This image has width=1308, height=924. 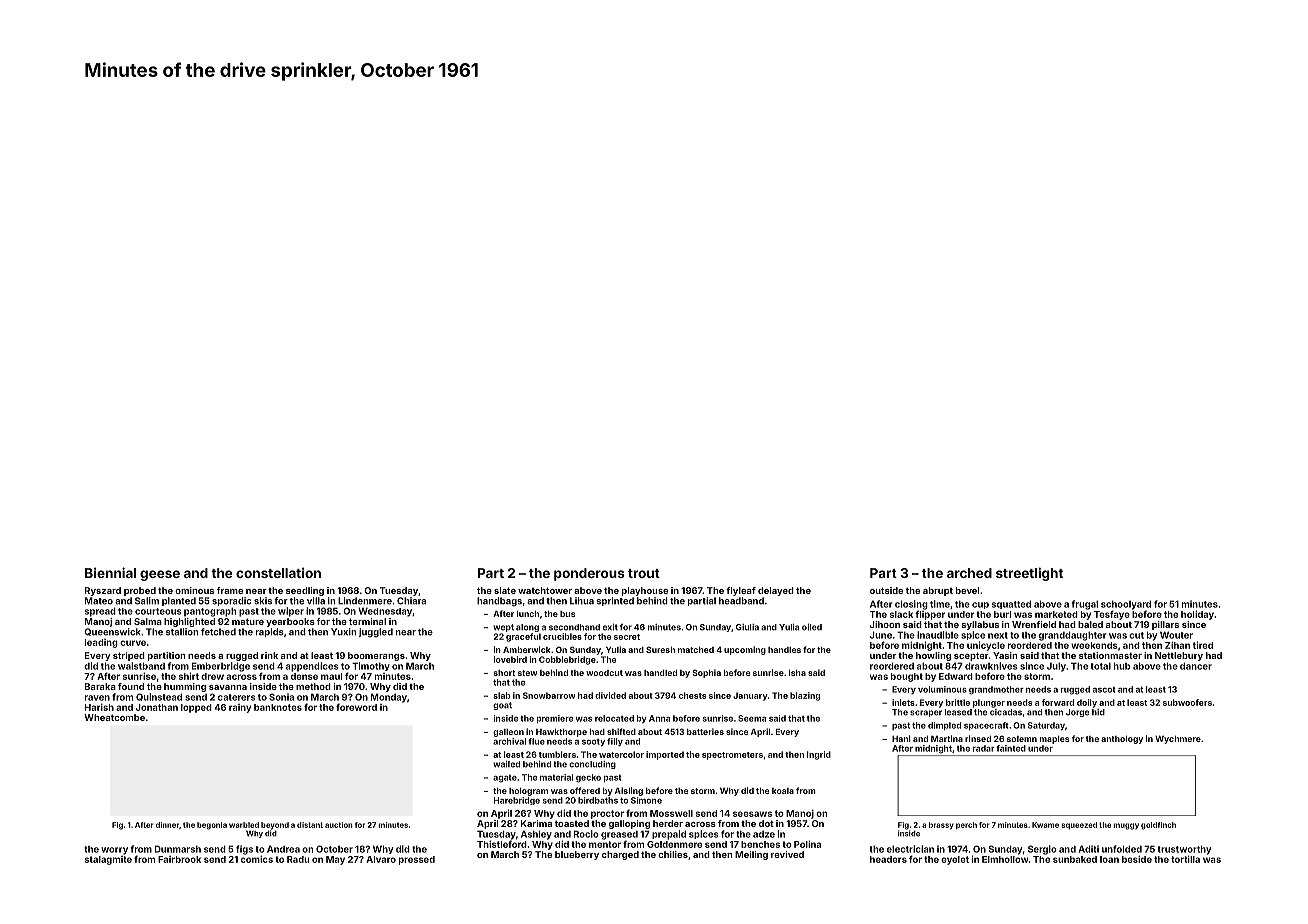 What do you see at coordinates (610, 627) in the image?
I see `exit` at bounding box center [610, 627].
